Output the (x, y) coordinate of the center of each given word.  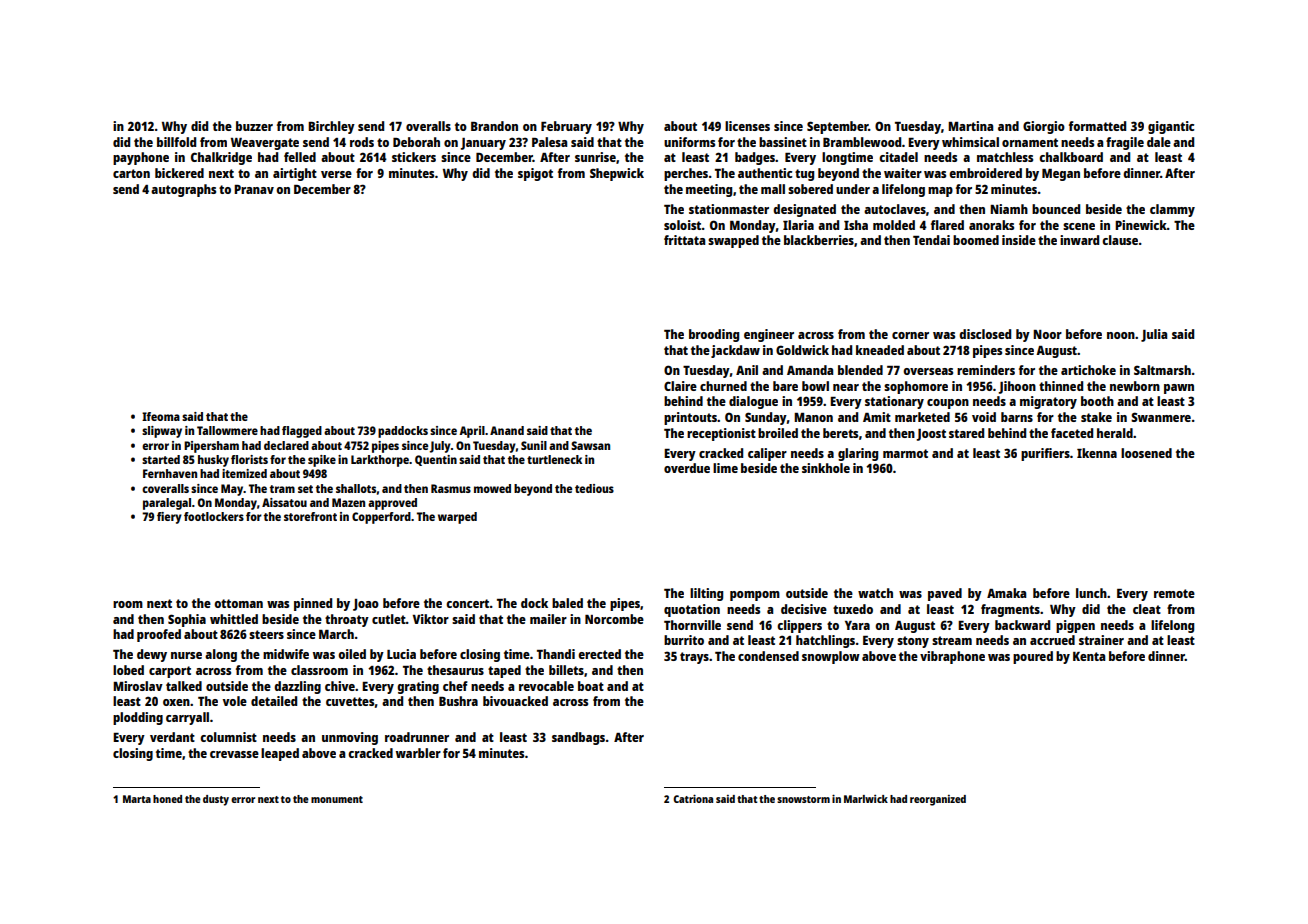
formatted (1097, 126)
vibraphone (952, 657)
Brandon (494, 126)
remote (1174, 593)
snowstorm (803, 799)
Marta (137, 799)
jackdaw (735, 351)
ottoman (238, 603)
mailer (548, 619)
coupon (948, 404)
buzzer (254, 126)
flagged (302, 432)
